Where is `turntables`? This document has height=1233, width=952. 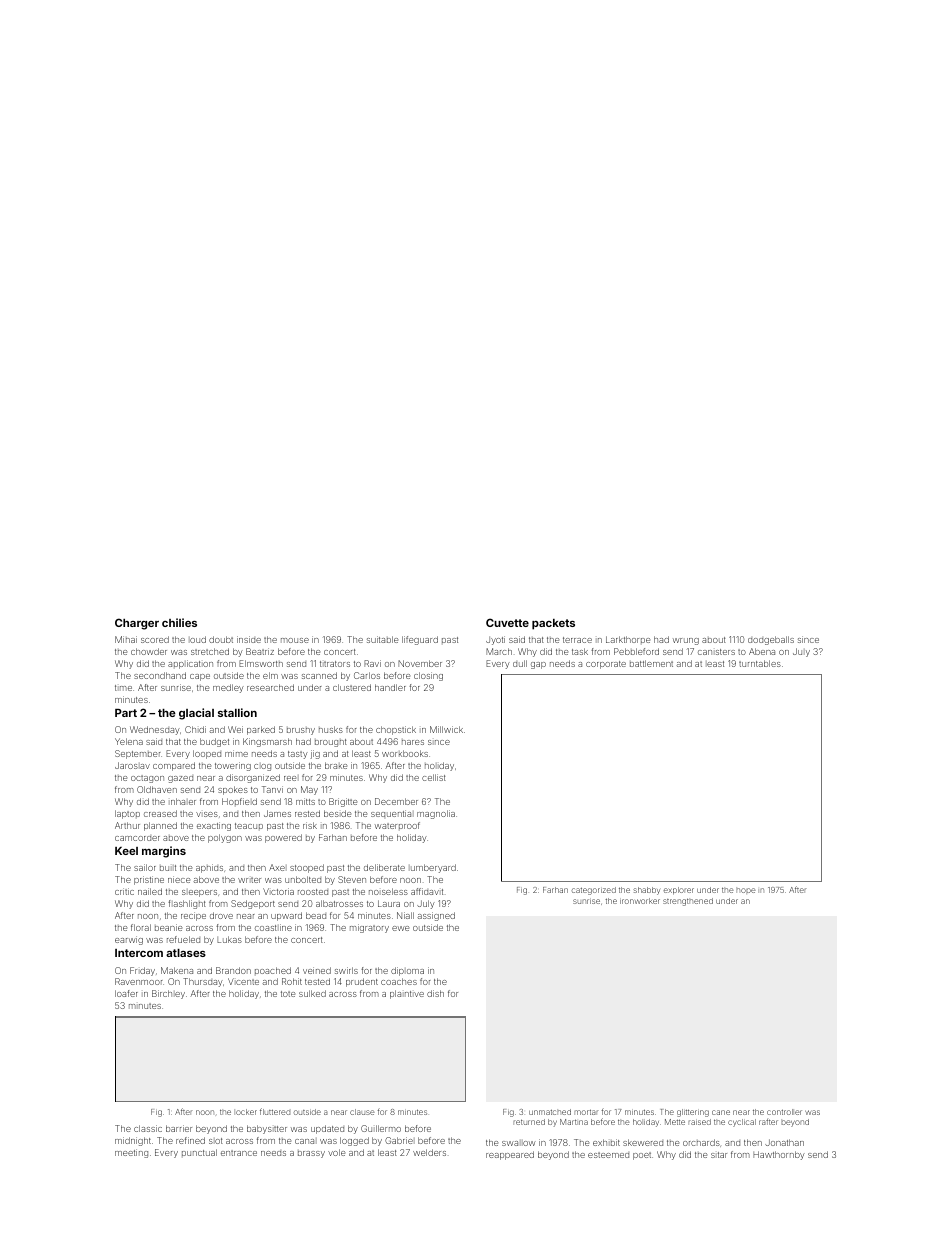
turntables is located at coordinates (760, 663).
